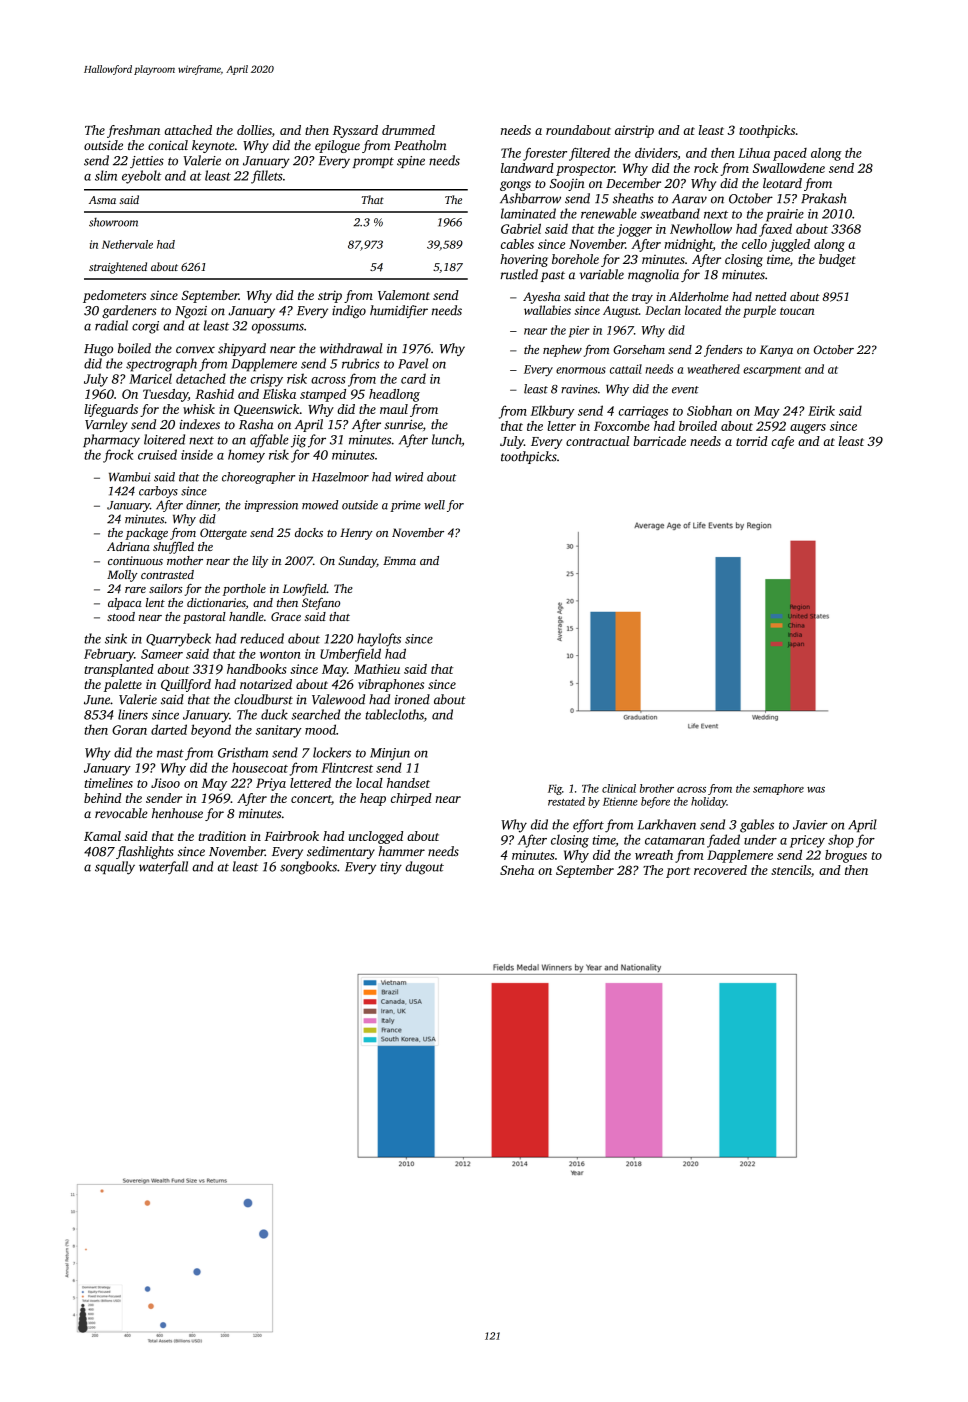 The width and height of the screenshot is (968, 1402). Describe the element at coordinates (545, 154) in the screenshot. I see `forester` at that location.
